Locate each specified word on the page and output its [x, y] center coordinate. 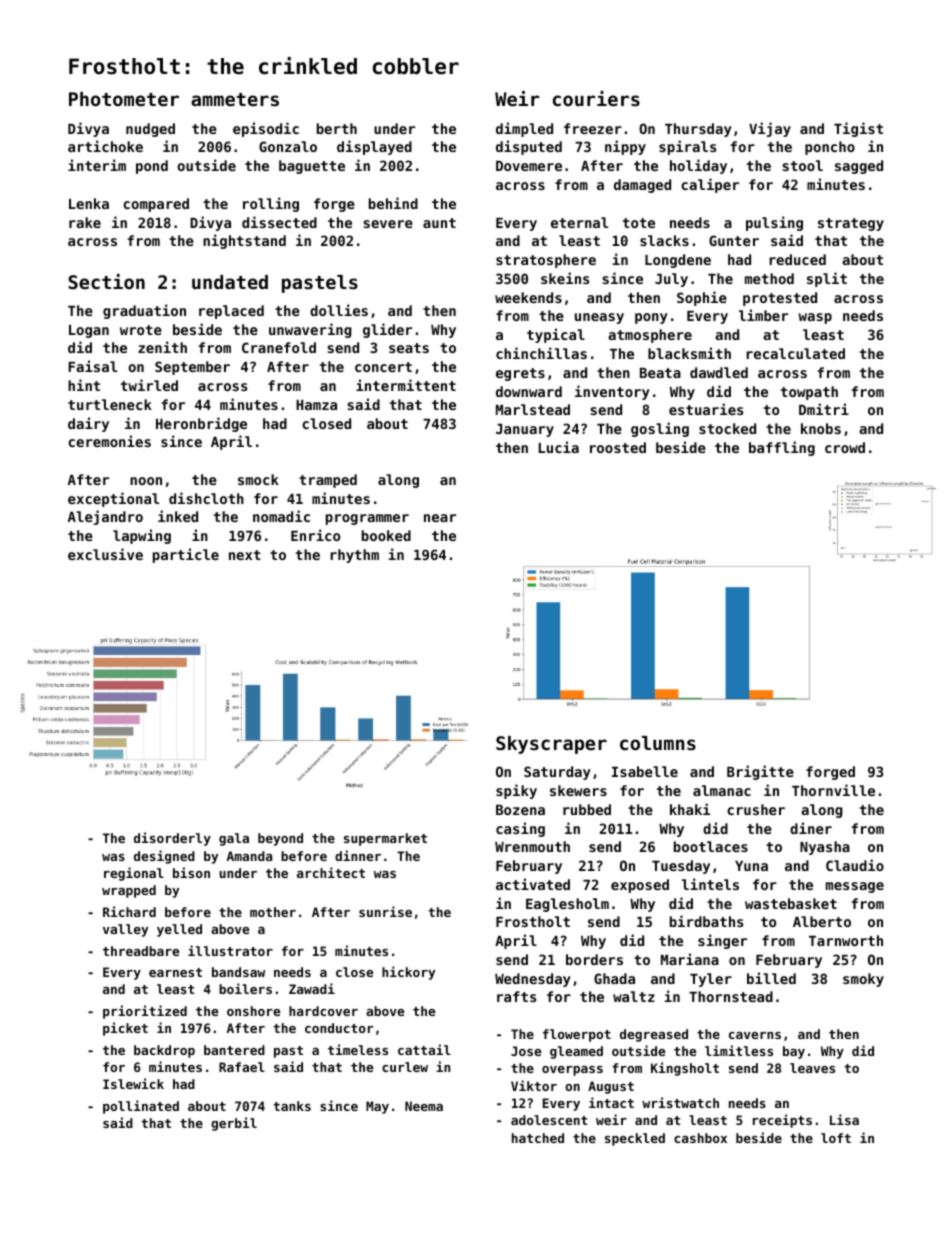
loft [836, 1138]
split [827, 279]
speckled [635, 1139]
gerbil [234, 1124]
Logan [89, 331]
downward [529, 391]
